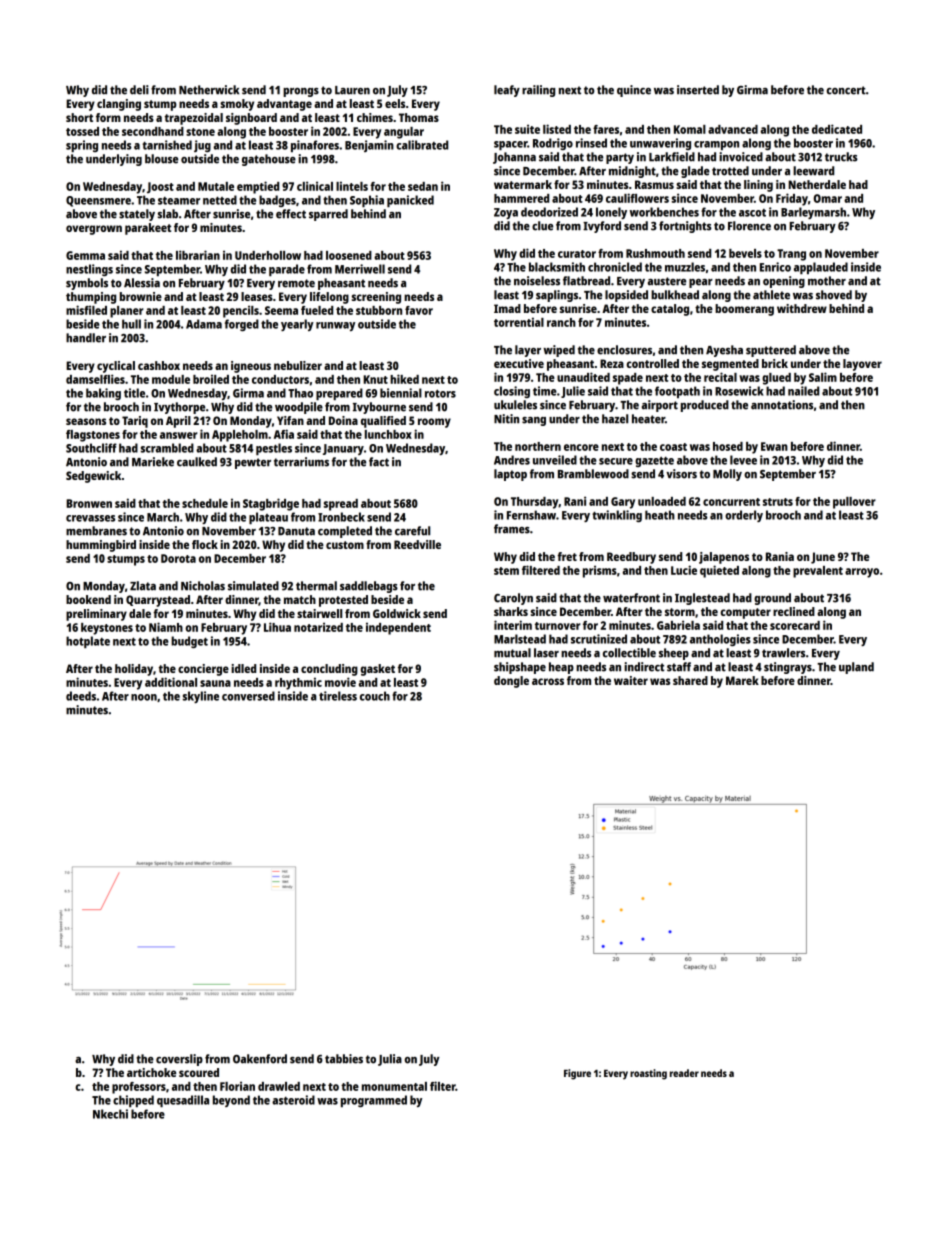 The image size is (952, 1233). Describe the element at coordinates (846, 90) in the page. I see `concert` at that location.
